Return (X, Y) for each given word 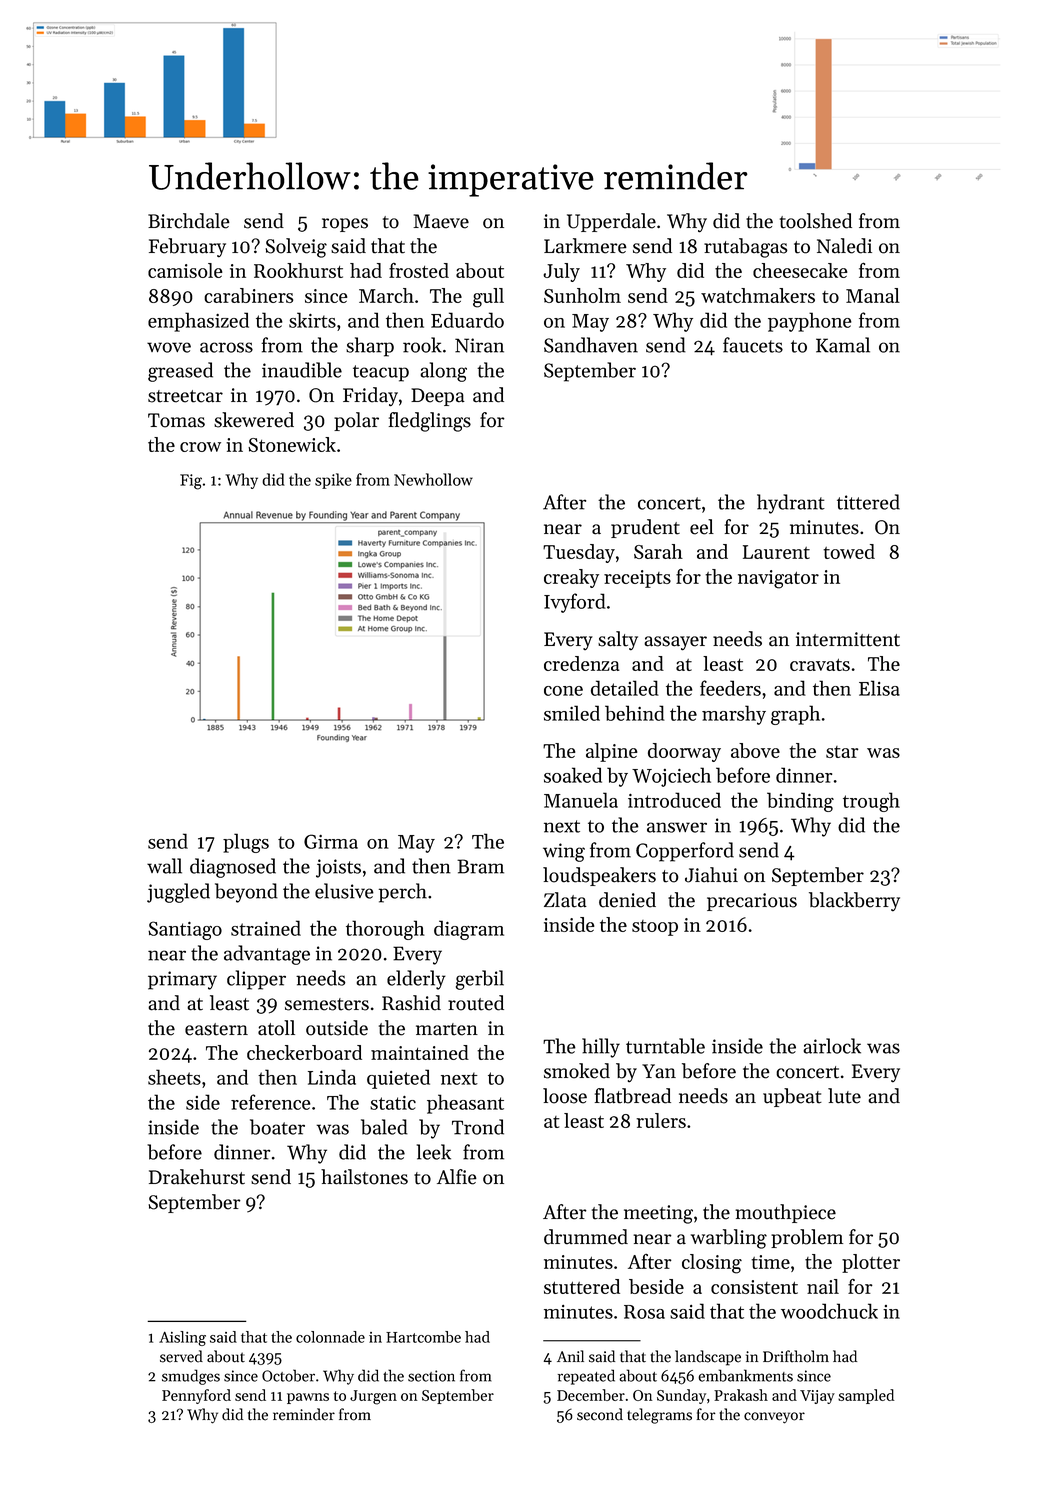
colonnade (330, 1337)
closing (712, 1264)
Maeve (441, 221)
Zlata (565, 900)
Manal (873, 295)
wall (164, 866)
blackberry (854, 902)
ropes (345, 225)
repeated (586, 1377)
